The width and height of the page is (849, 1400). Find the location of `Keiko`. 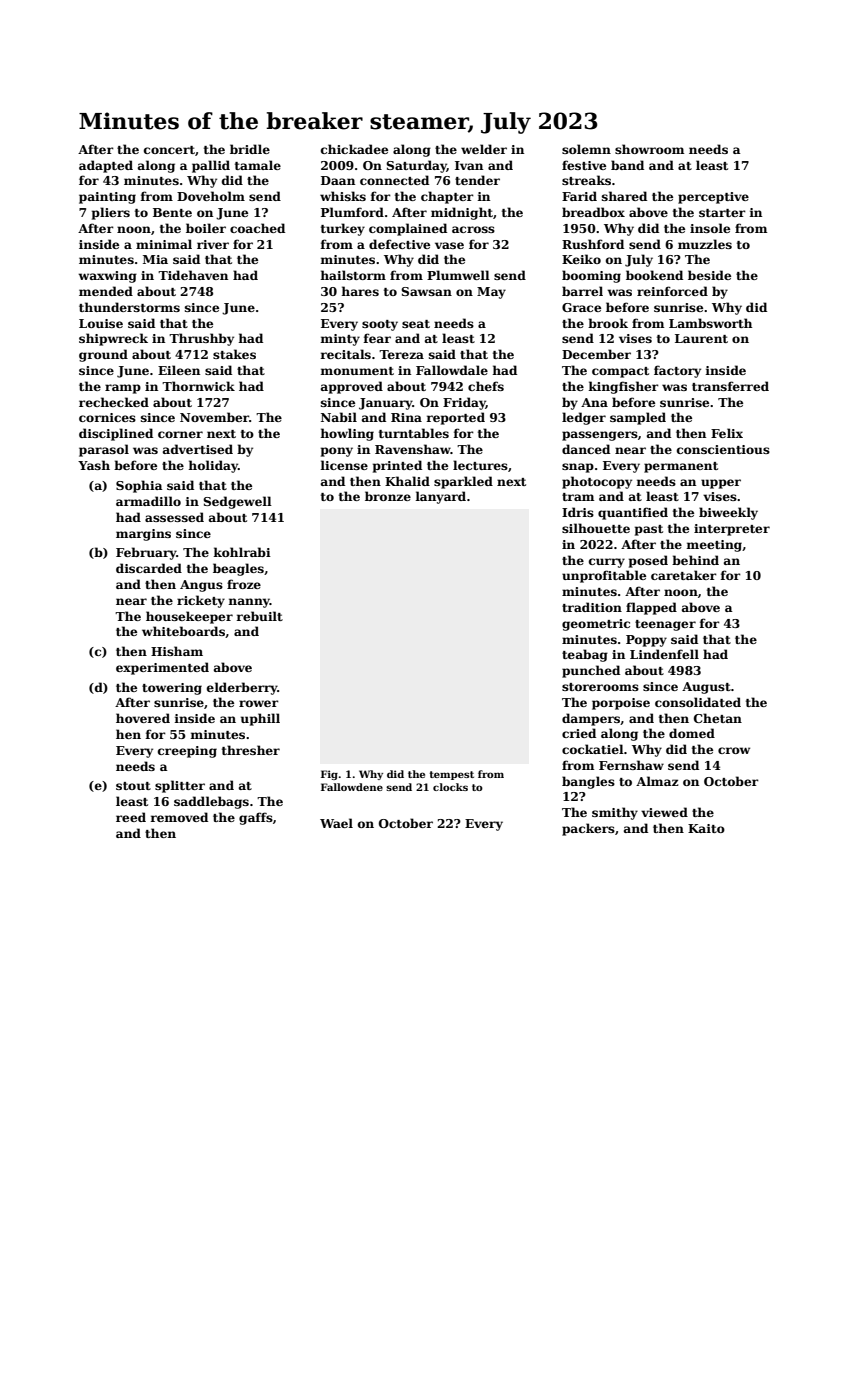

Keiko is located at coordinates (581, 259).
